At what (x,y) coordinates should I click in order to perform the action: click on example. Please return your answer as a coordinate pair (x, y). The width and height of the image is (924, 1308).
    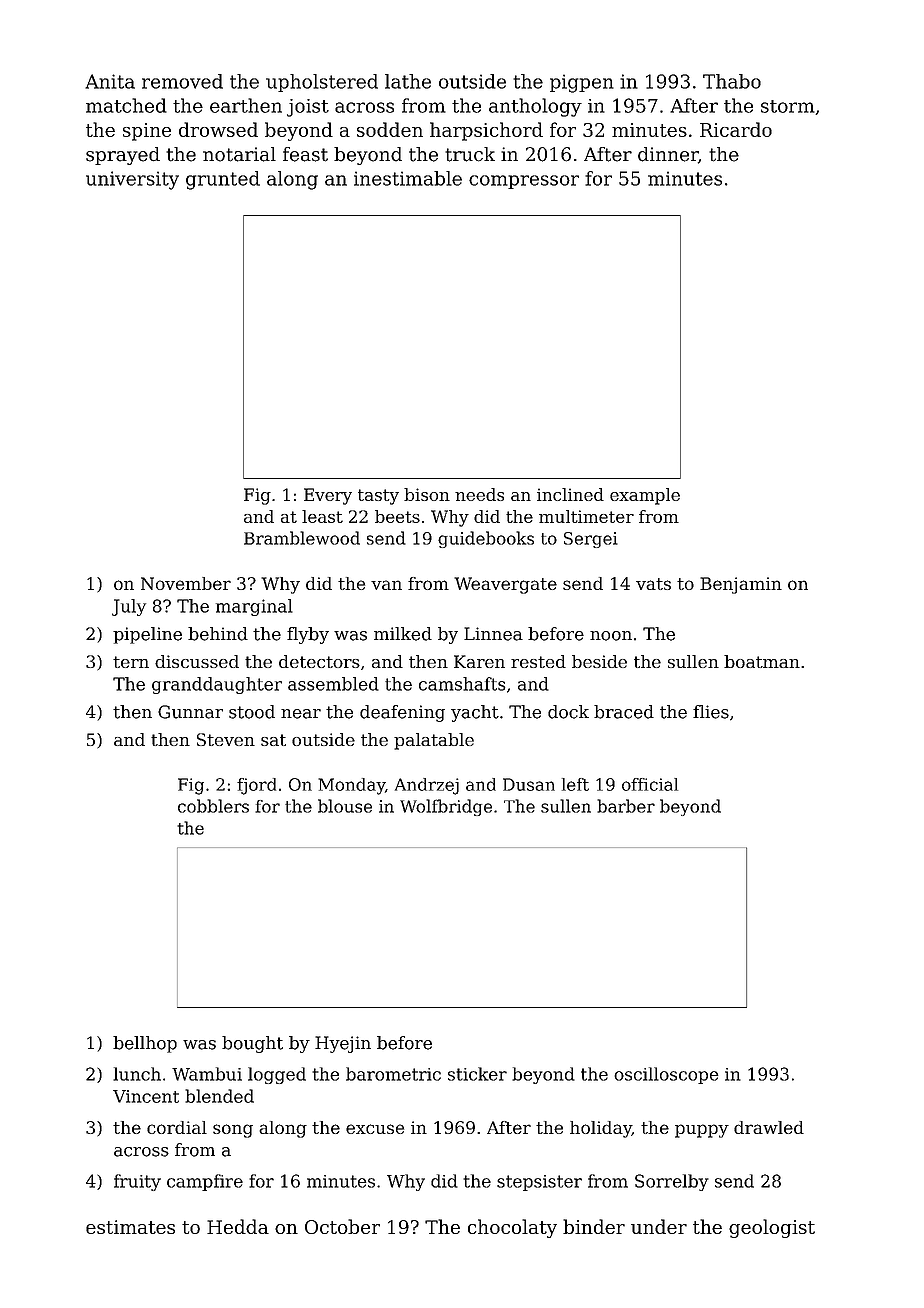
    Looking at the image, I should click on (645, 496).
